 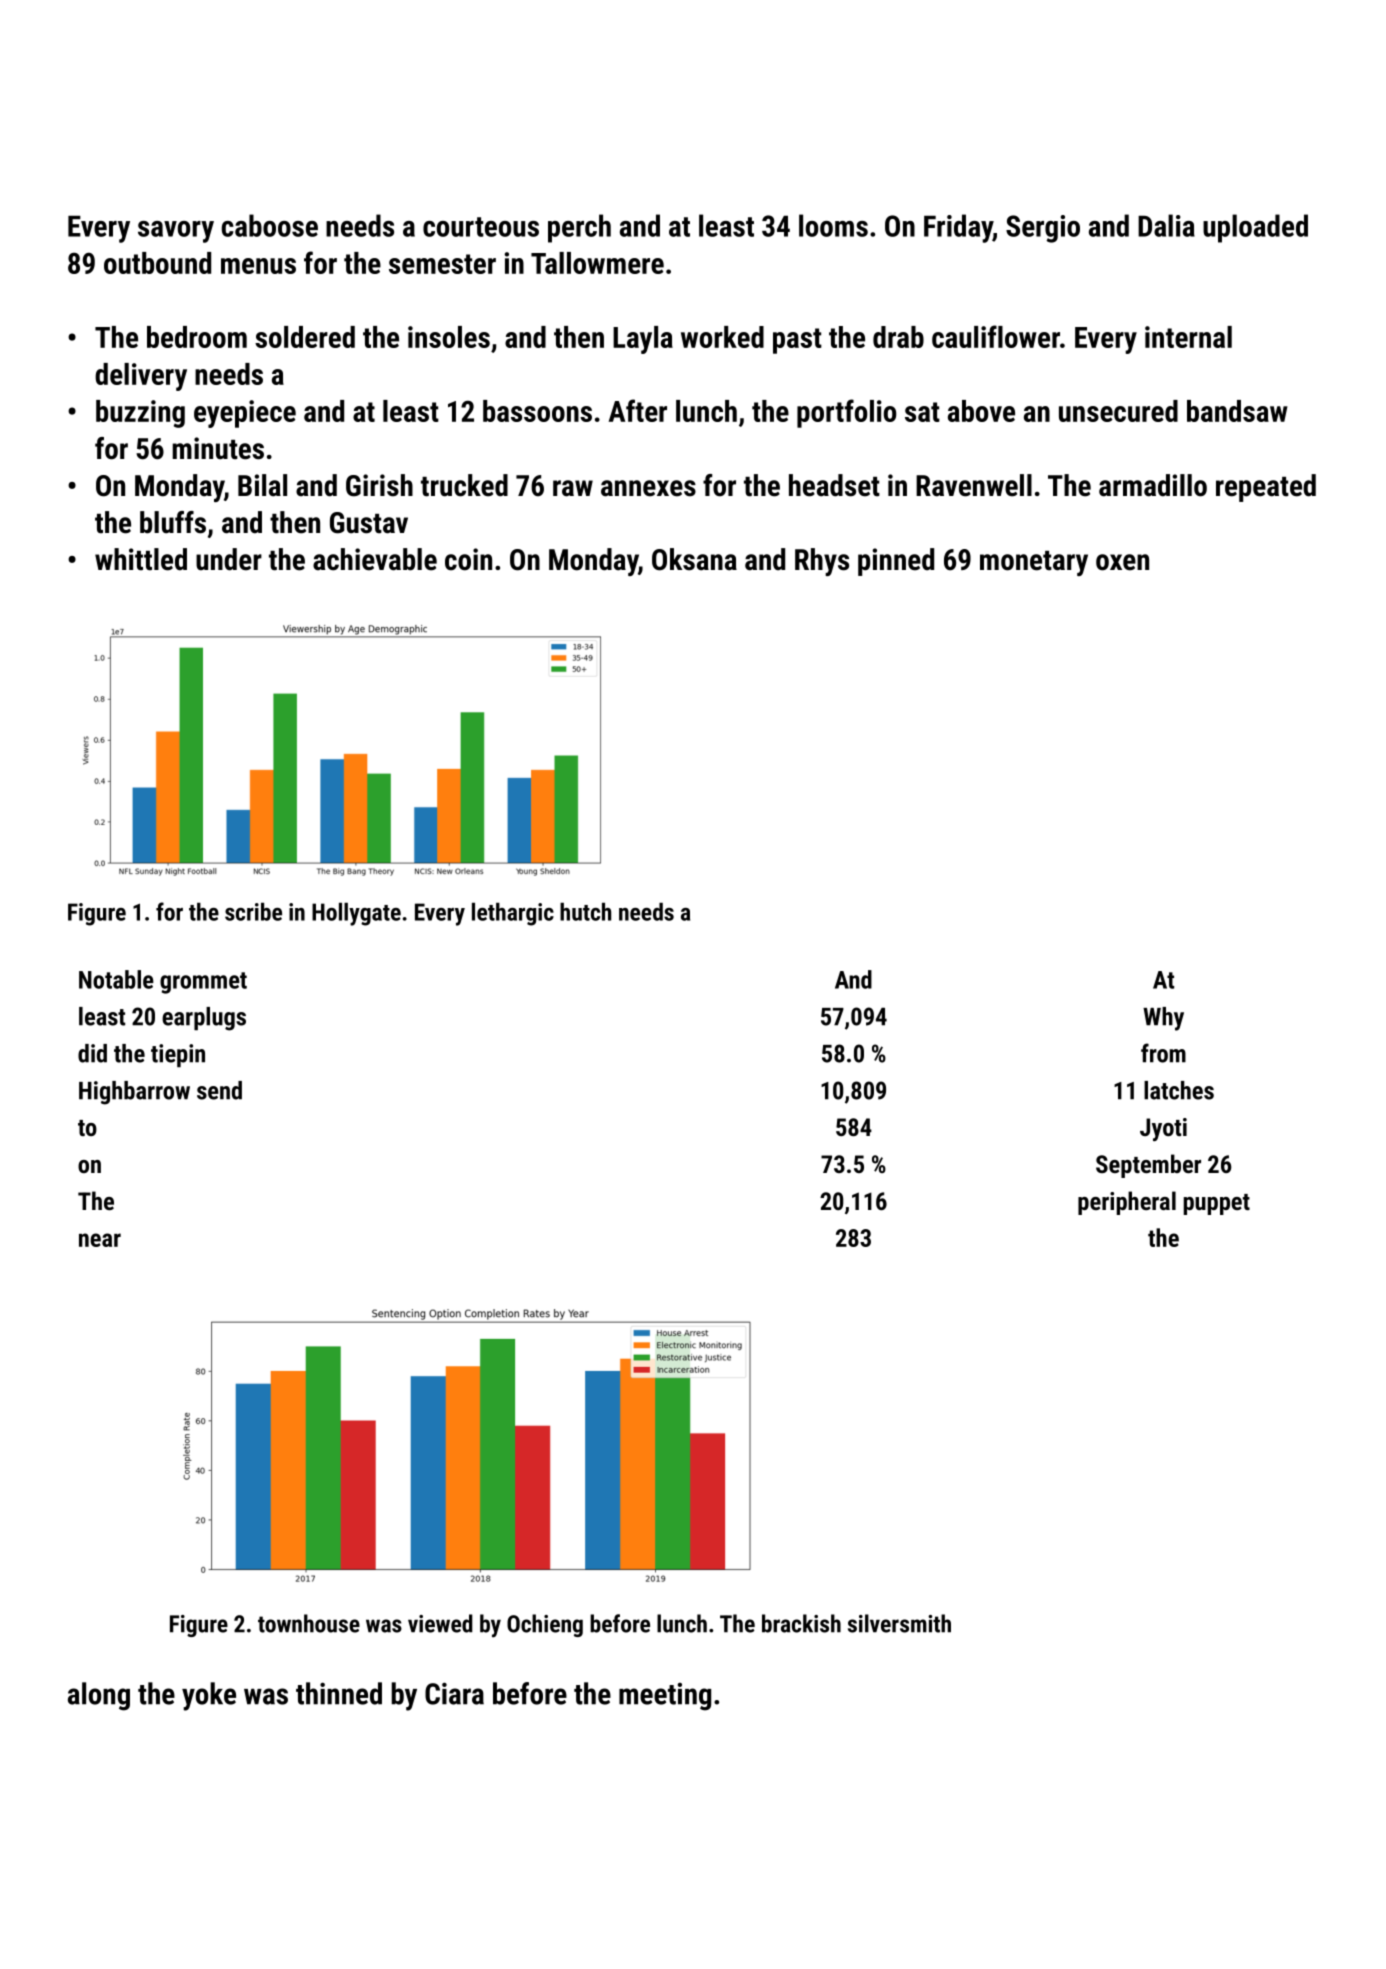 What do you see at coordinates (801, 1623) in the page?
I see `brackish` at bounding box center [801, 1623].
